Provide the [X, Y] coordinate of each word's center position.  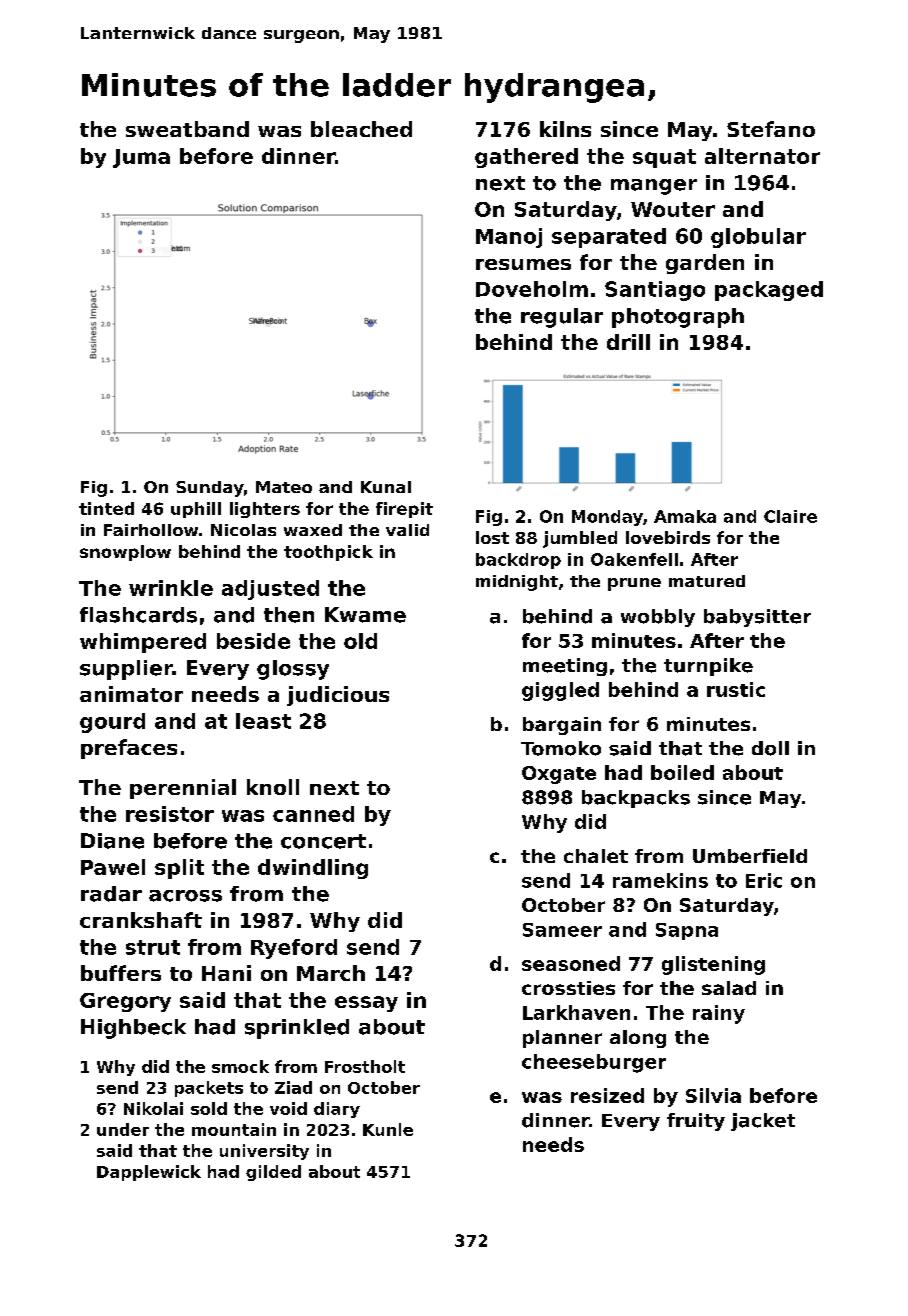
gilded [273, 1173]
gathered [526, 158]
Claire [790, 516]
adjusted [270, 590]
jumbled [580, 539]
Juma [141, 158]
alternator [762, 156]
